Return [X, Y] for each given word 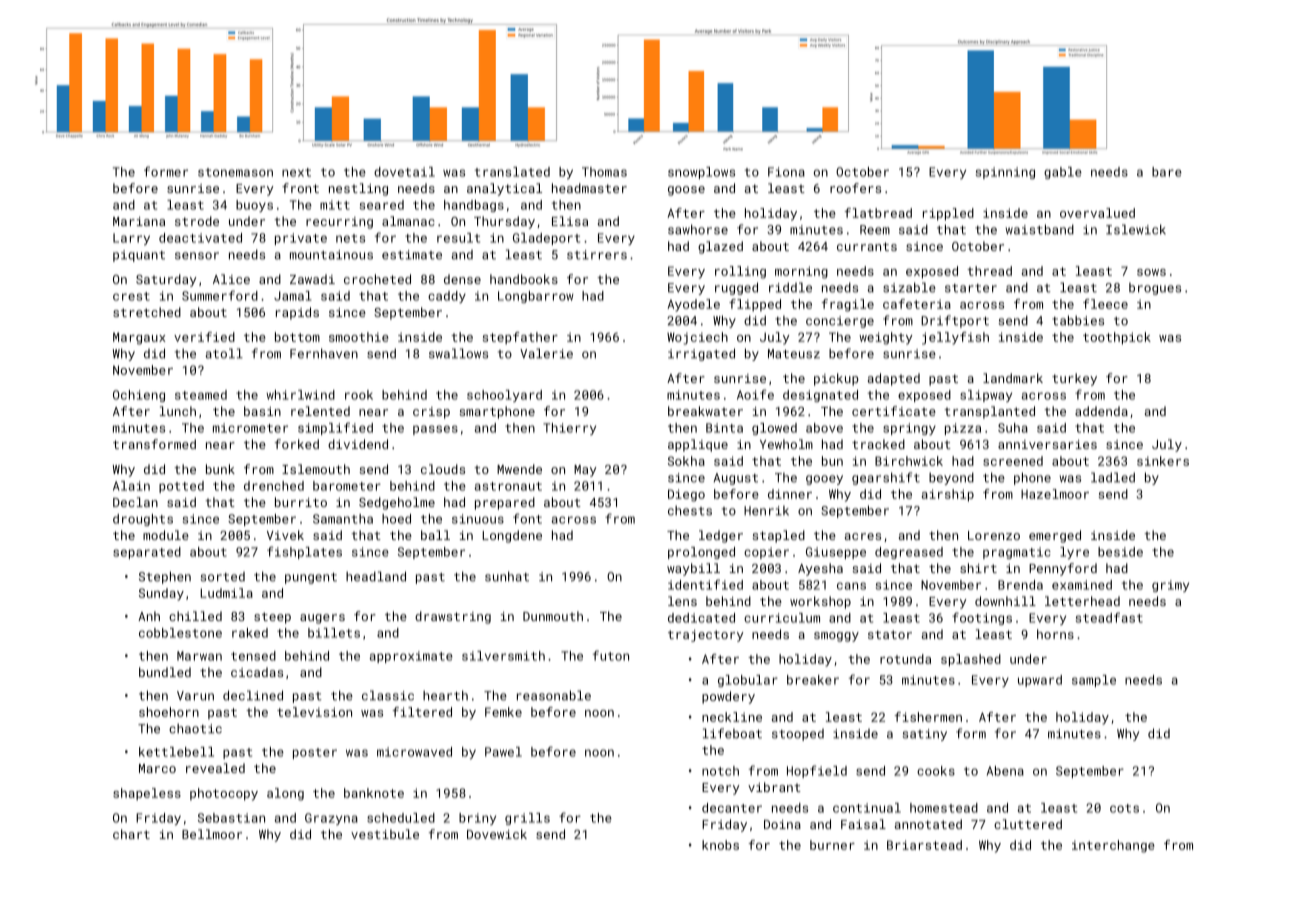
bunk [220, 469]
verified [204, 337]
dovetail [404, 172]
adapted [894, 379]
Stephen [165, 577]
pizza [963, 429]
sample [1094, 681]
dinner [790, 494]
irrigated [701, 354]
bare [1167, 172]
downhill [1005, 601]
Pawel [503, 752]
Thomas [604, 172]
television [314, 712]
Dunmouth [553, 616]
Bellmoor [212, 834]
